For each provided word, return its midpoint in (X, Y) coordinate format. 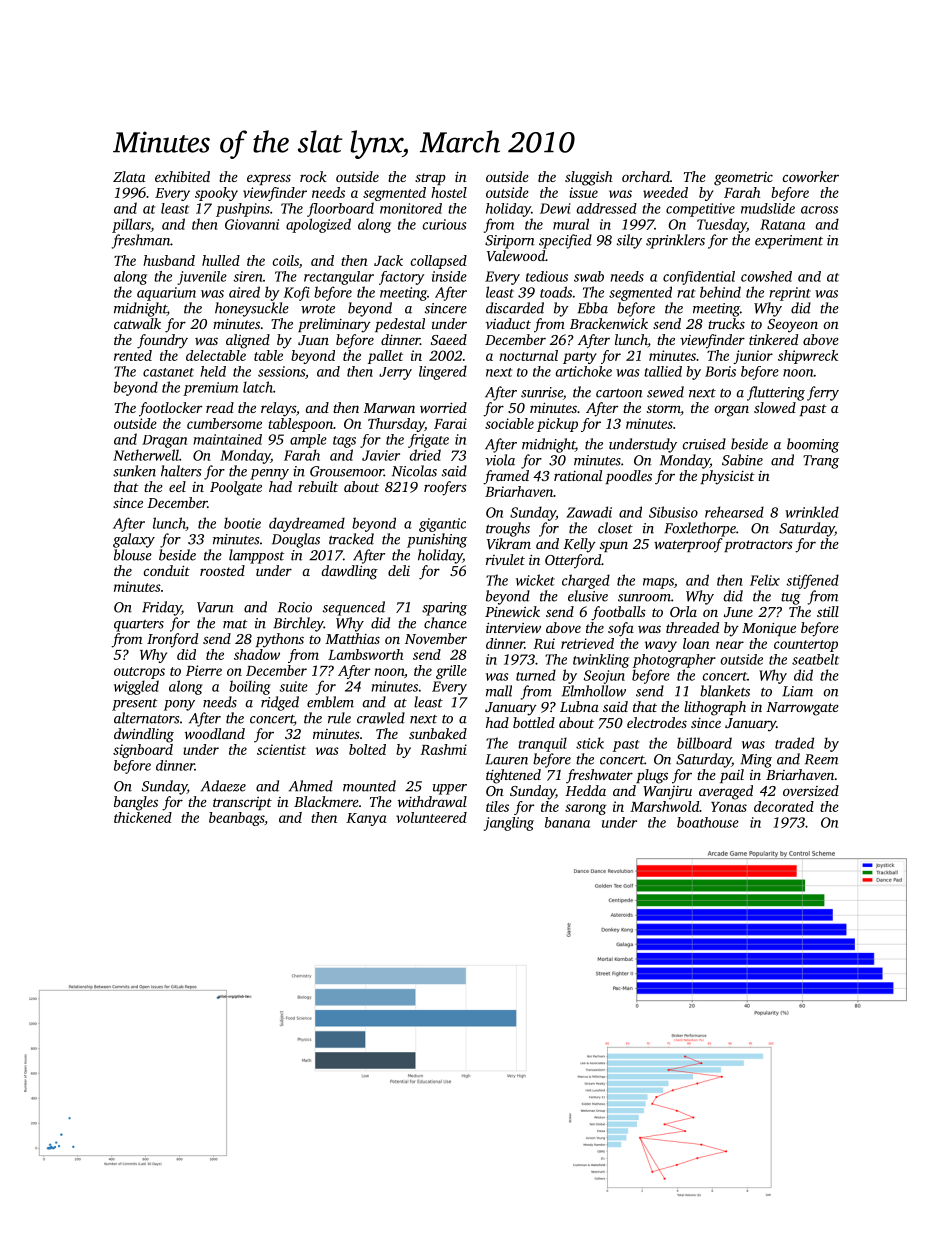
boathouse (708, 822)
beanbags (236, 819)
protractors (758, 546)
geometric (743, 179)
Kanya (366, 819)
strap (430, 179)
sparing (444, 609)
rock (313, 176)
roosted (222, 570)
